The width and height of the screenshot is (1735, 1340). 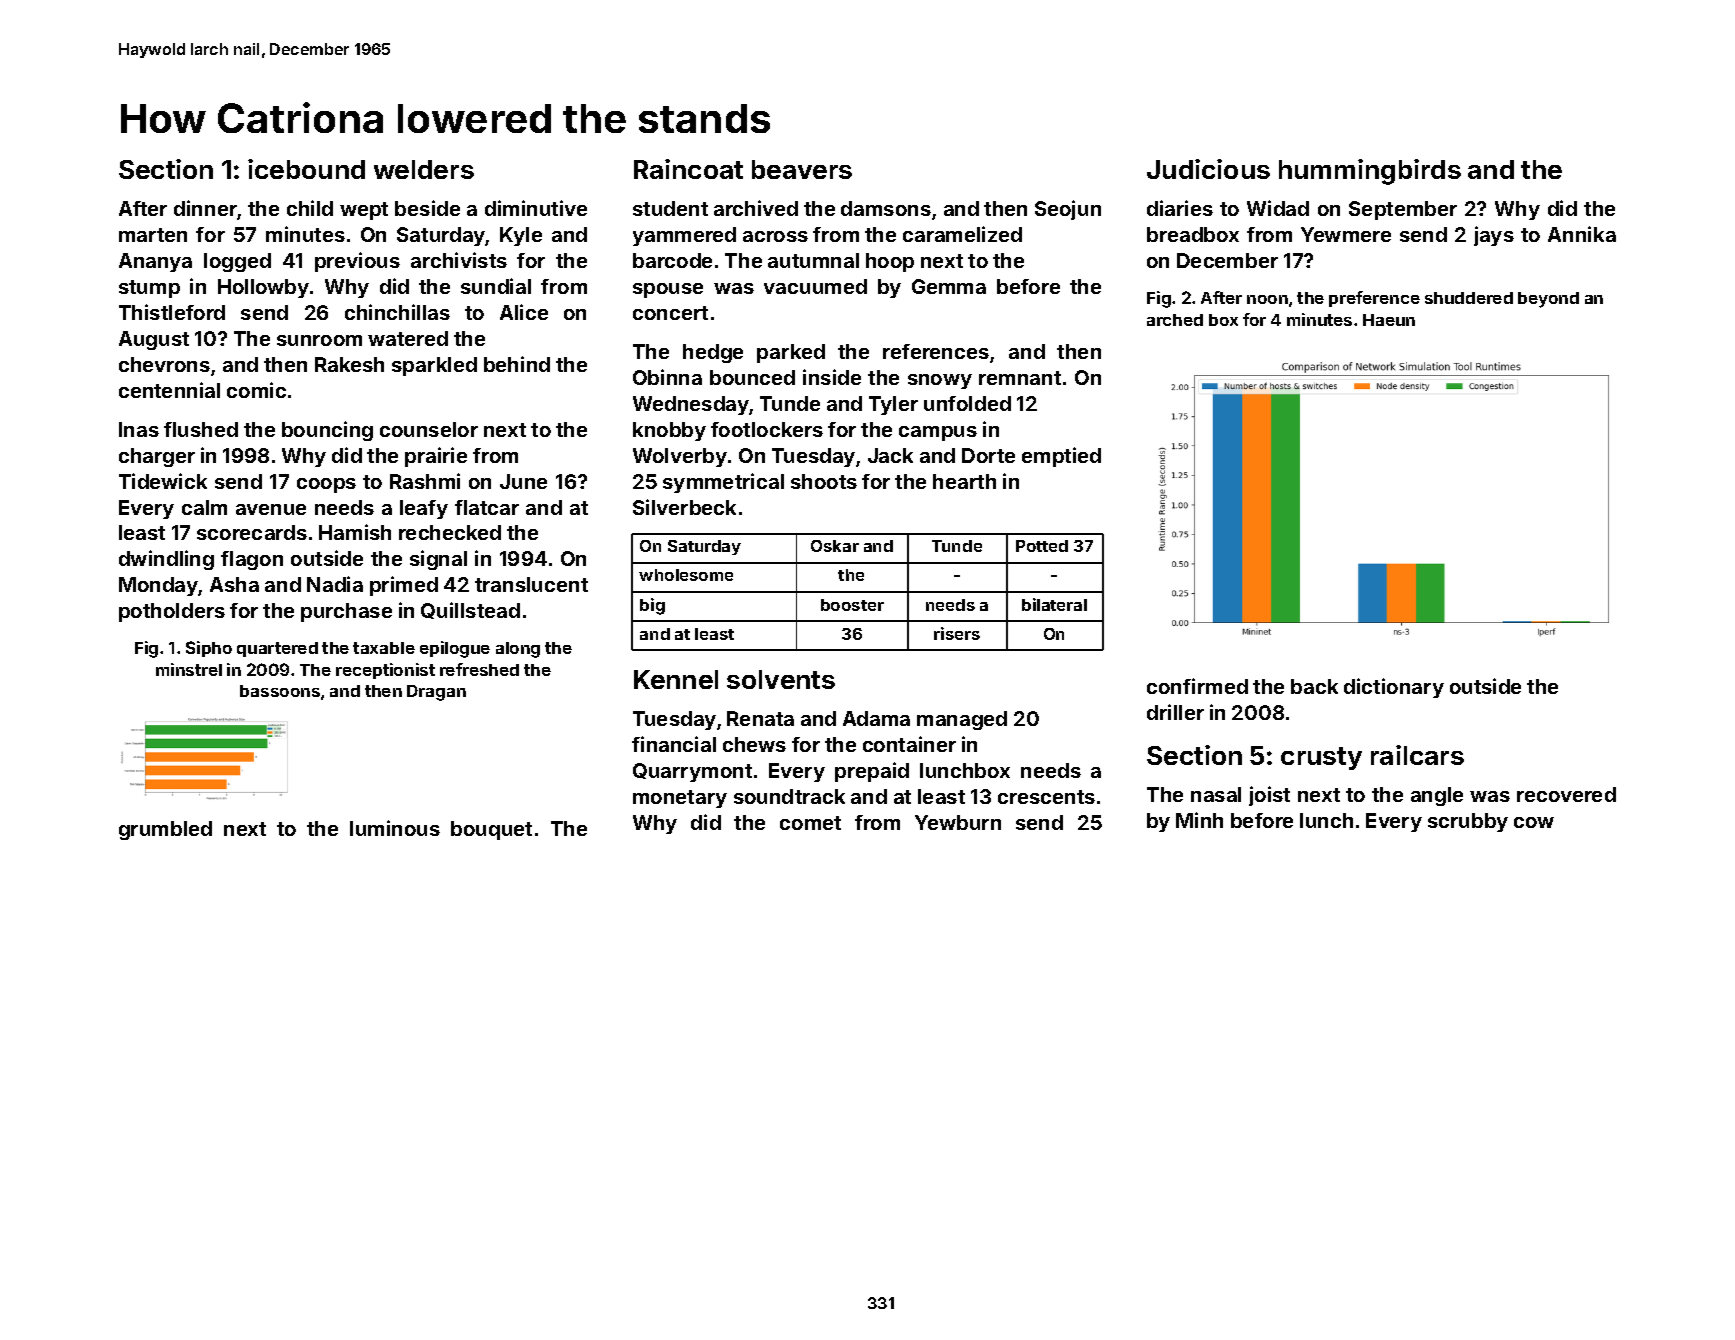 I want to click on archived, so click(x=756, y=208).
